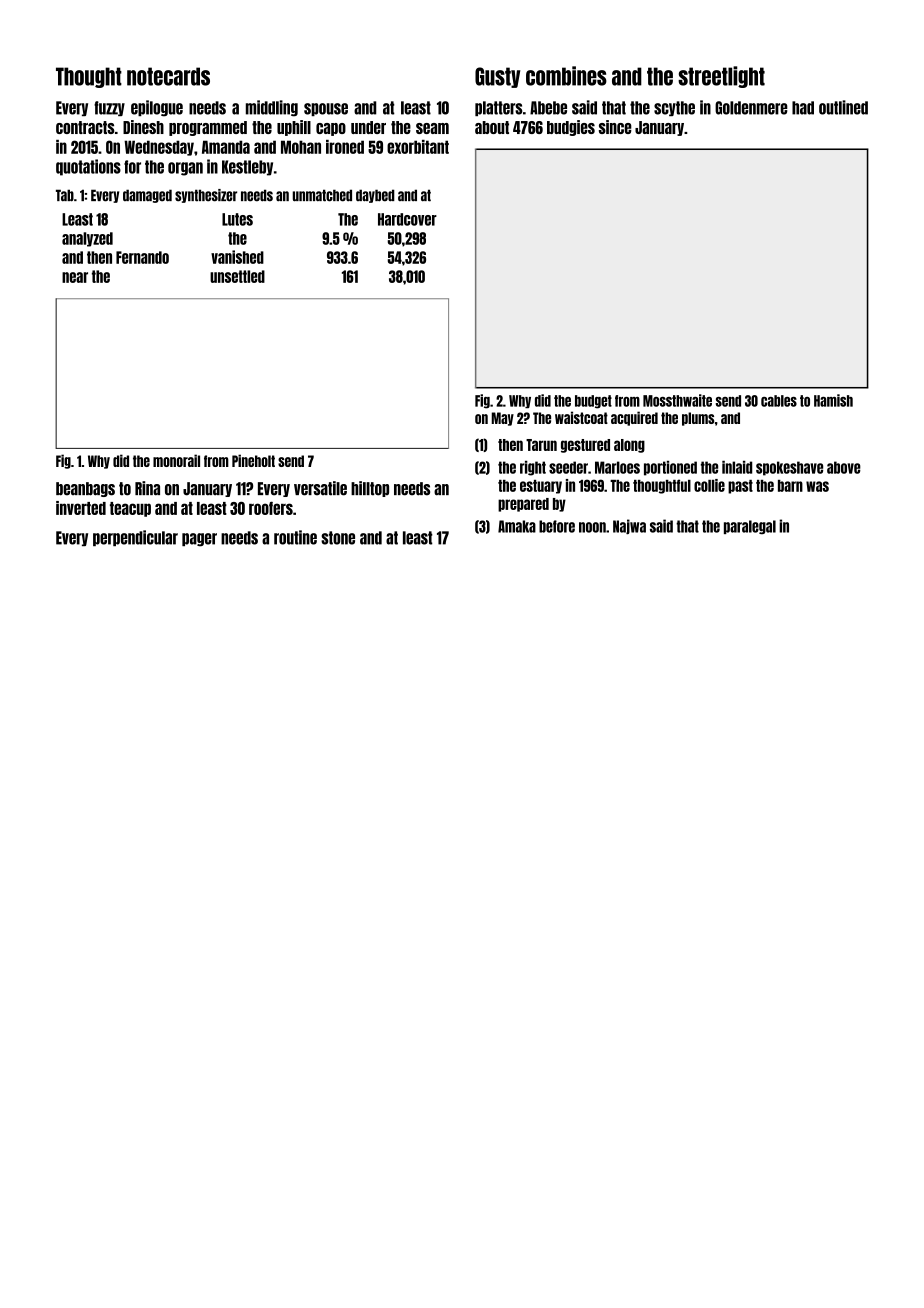  I want to click on about, so click(492, 127).
